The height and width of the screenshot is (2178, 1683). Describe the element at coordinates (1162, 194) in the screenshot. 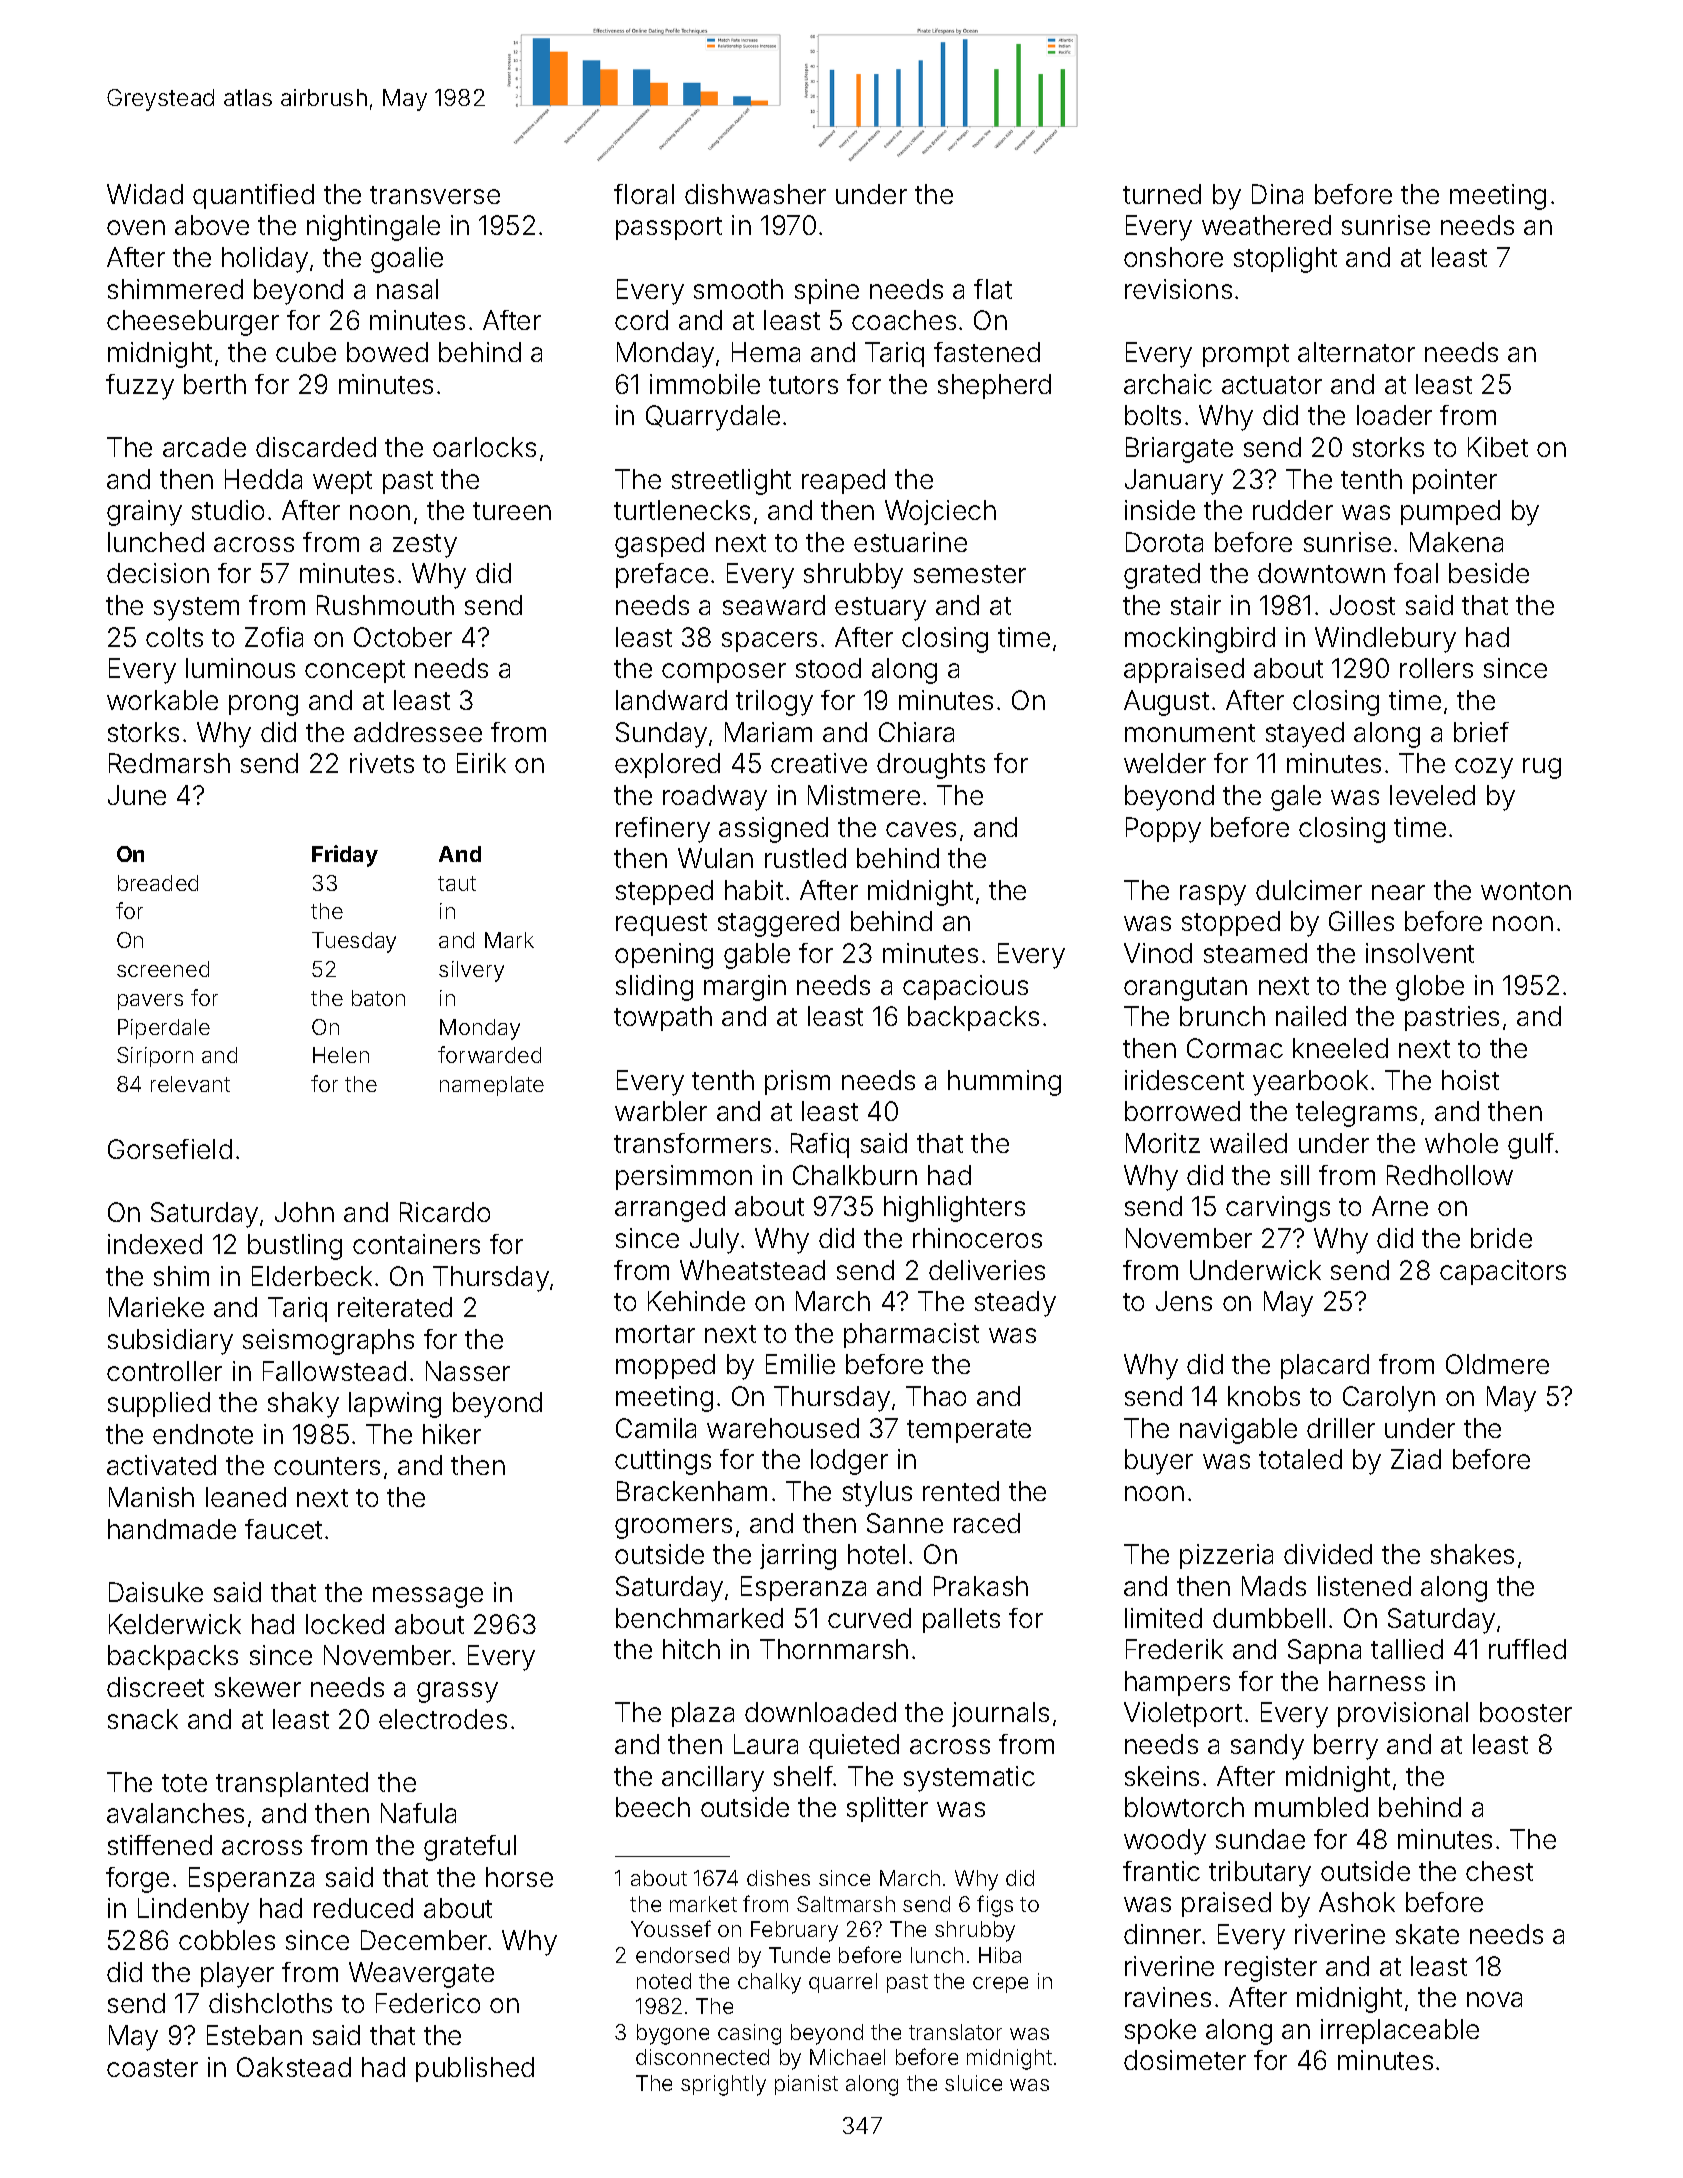

I see `turned` at that location.
